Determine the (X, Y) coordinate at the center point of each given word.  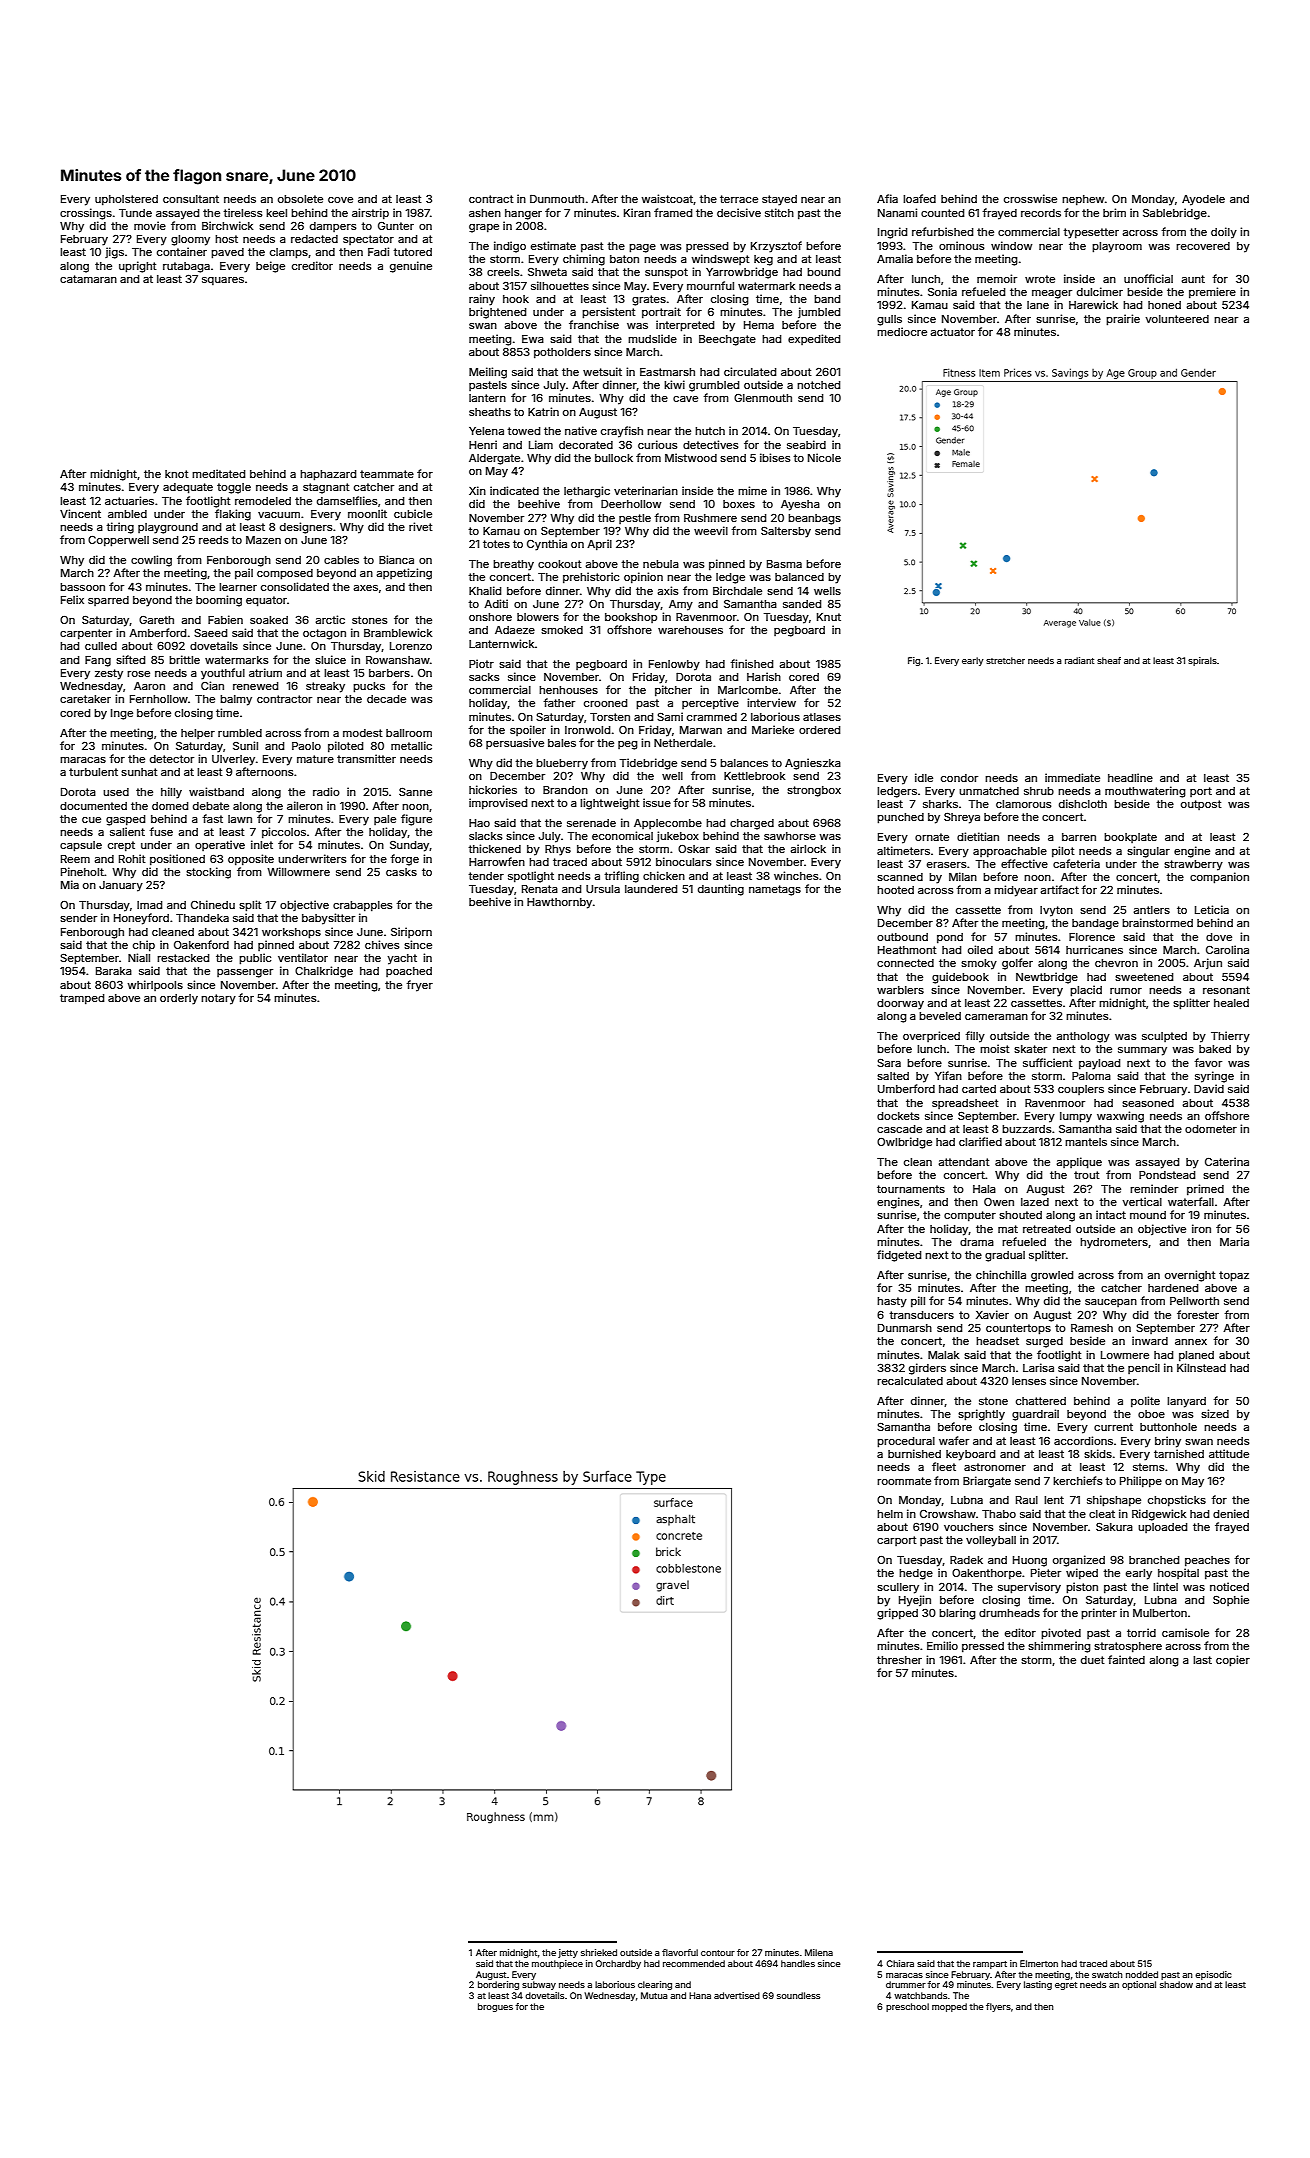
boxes (739, 504)
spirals (1202, 661)
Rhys (558, 850)
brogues (495, 2007)
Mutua (654, 1995)
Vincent (80, 513)
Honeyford (141, 919)
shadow (1176, 1984)
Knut (829, 617)
